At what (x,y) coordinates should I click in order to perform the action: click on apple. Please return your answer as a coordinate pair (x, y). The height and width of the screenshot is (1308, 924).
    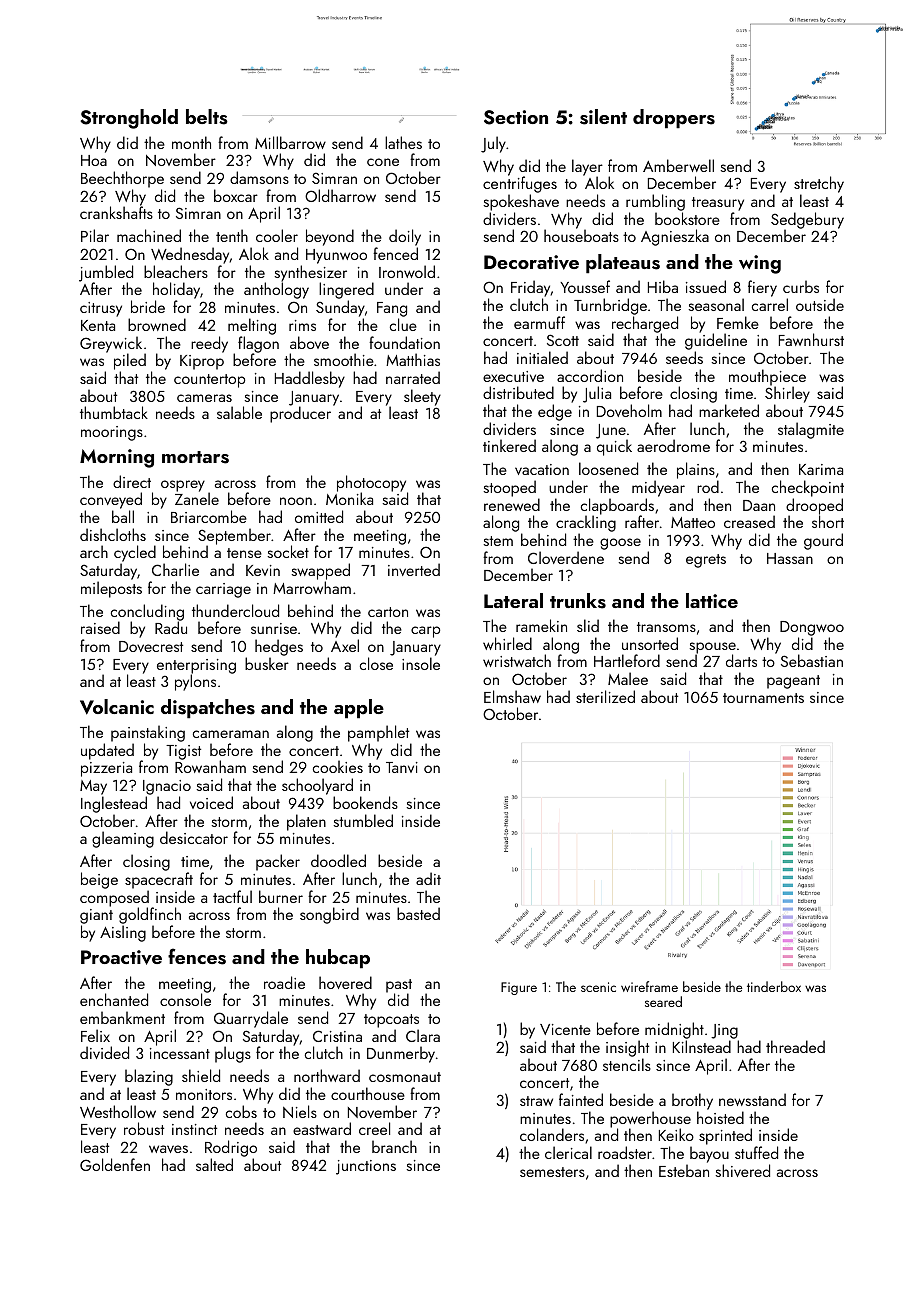
    Looking at the image, I should click on (359, 709).
